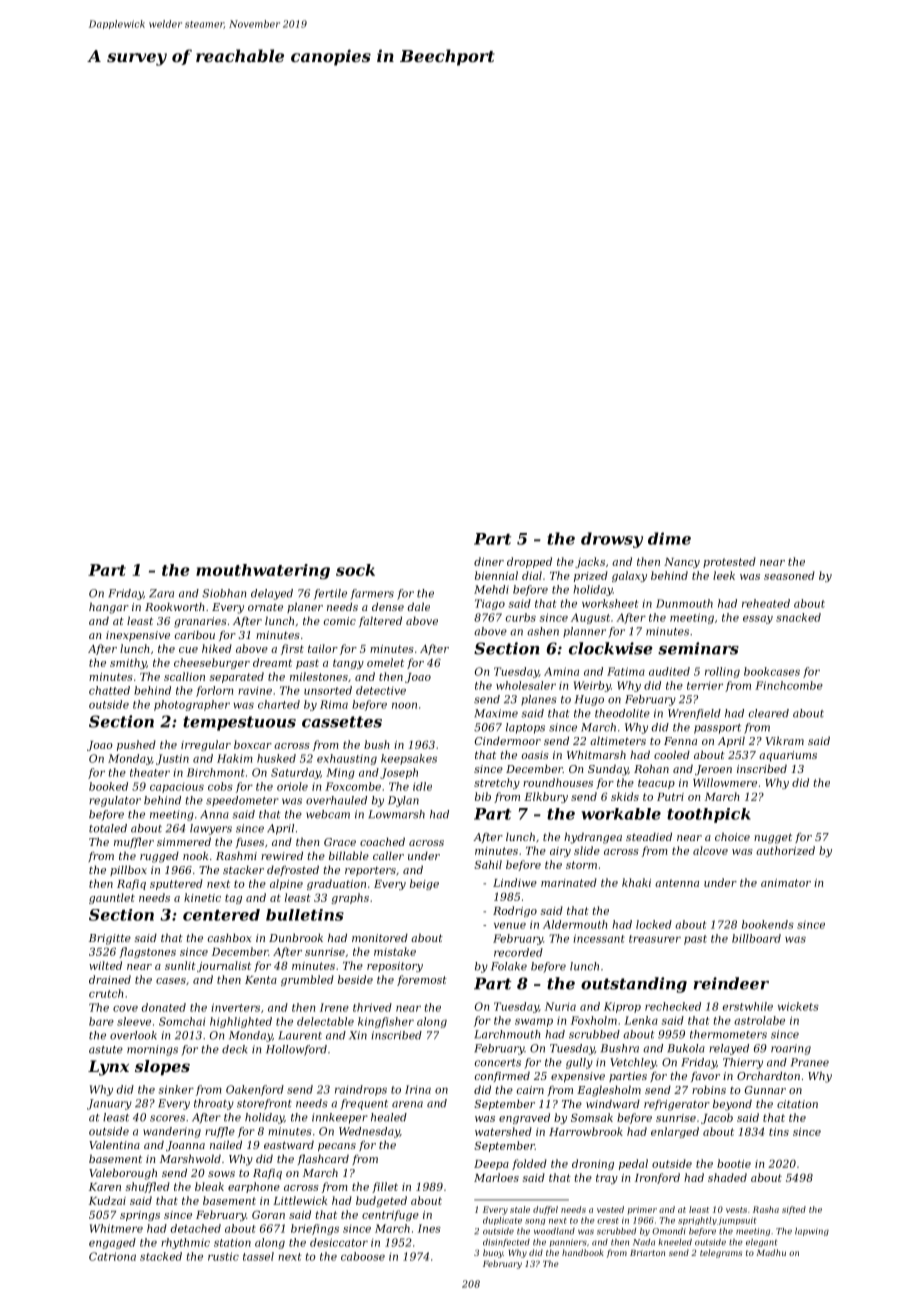 The image size is (924, 1308). I want to click on Zara, so click(161, 593).
